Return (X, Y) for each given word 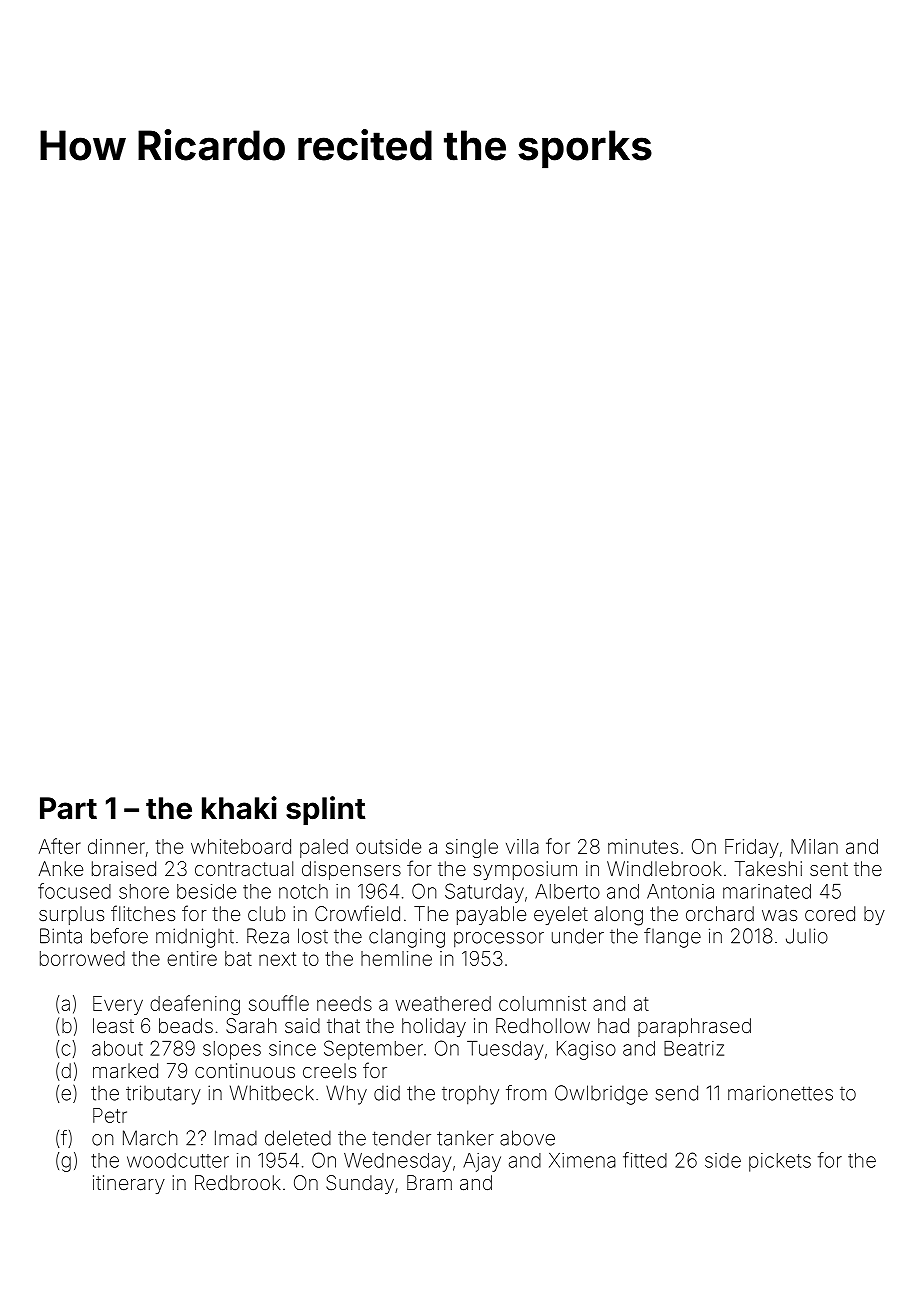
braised (124, 868)
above (527, 1138)
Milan (814, 846)
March (150, 1138)
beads (186, 1025)
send (677, 1093)
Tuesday (505, 1050)
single (472, 848)
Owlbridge (601, 1095)
